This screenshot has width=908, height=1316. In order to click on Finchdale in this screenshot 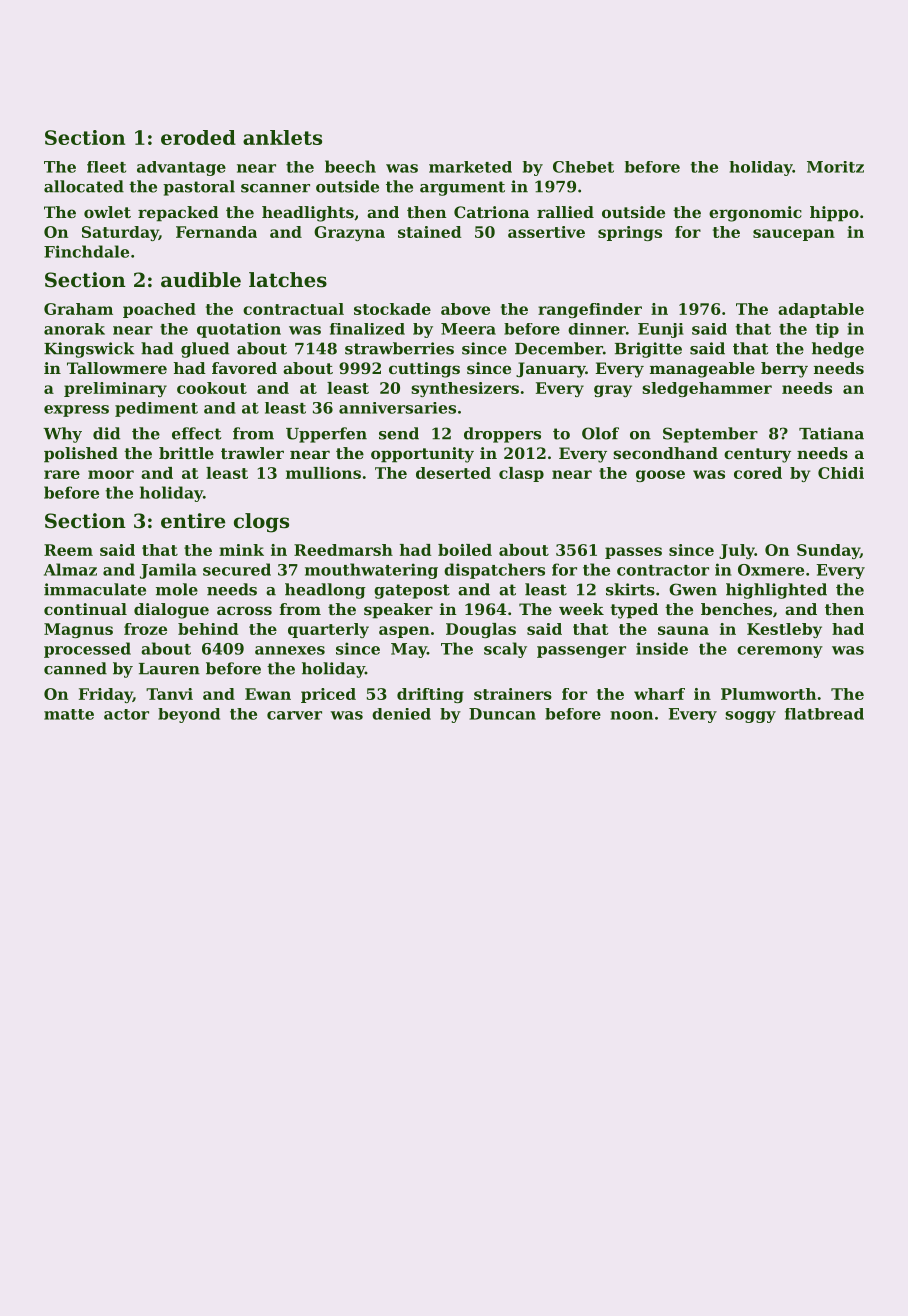, I will do `click(86, 251)`.
